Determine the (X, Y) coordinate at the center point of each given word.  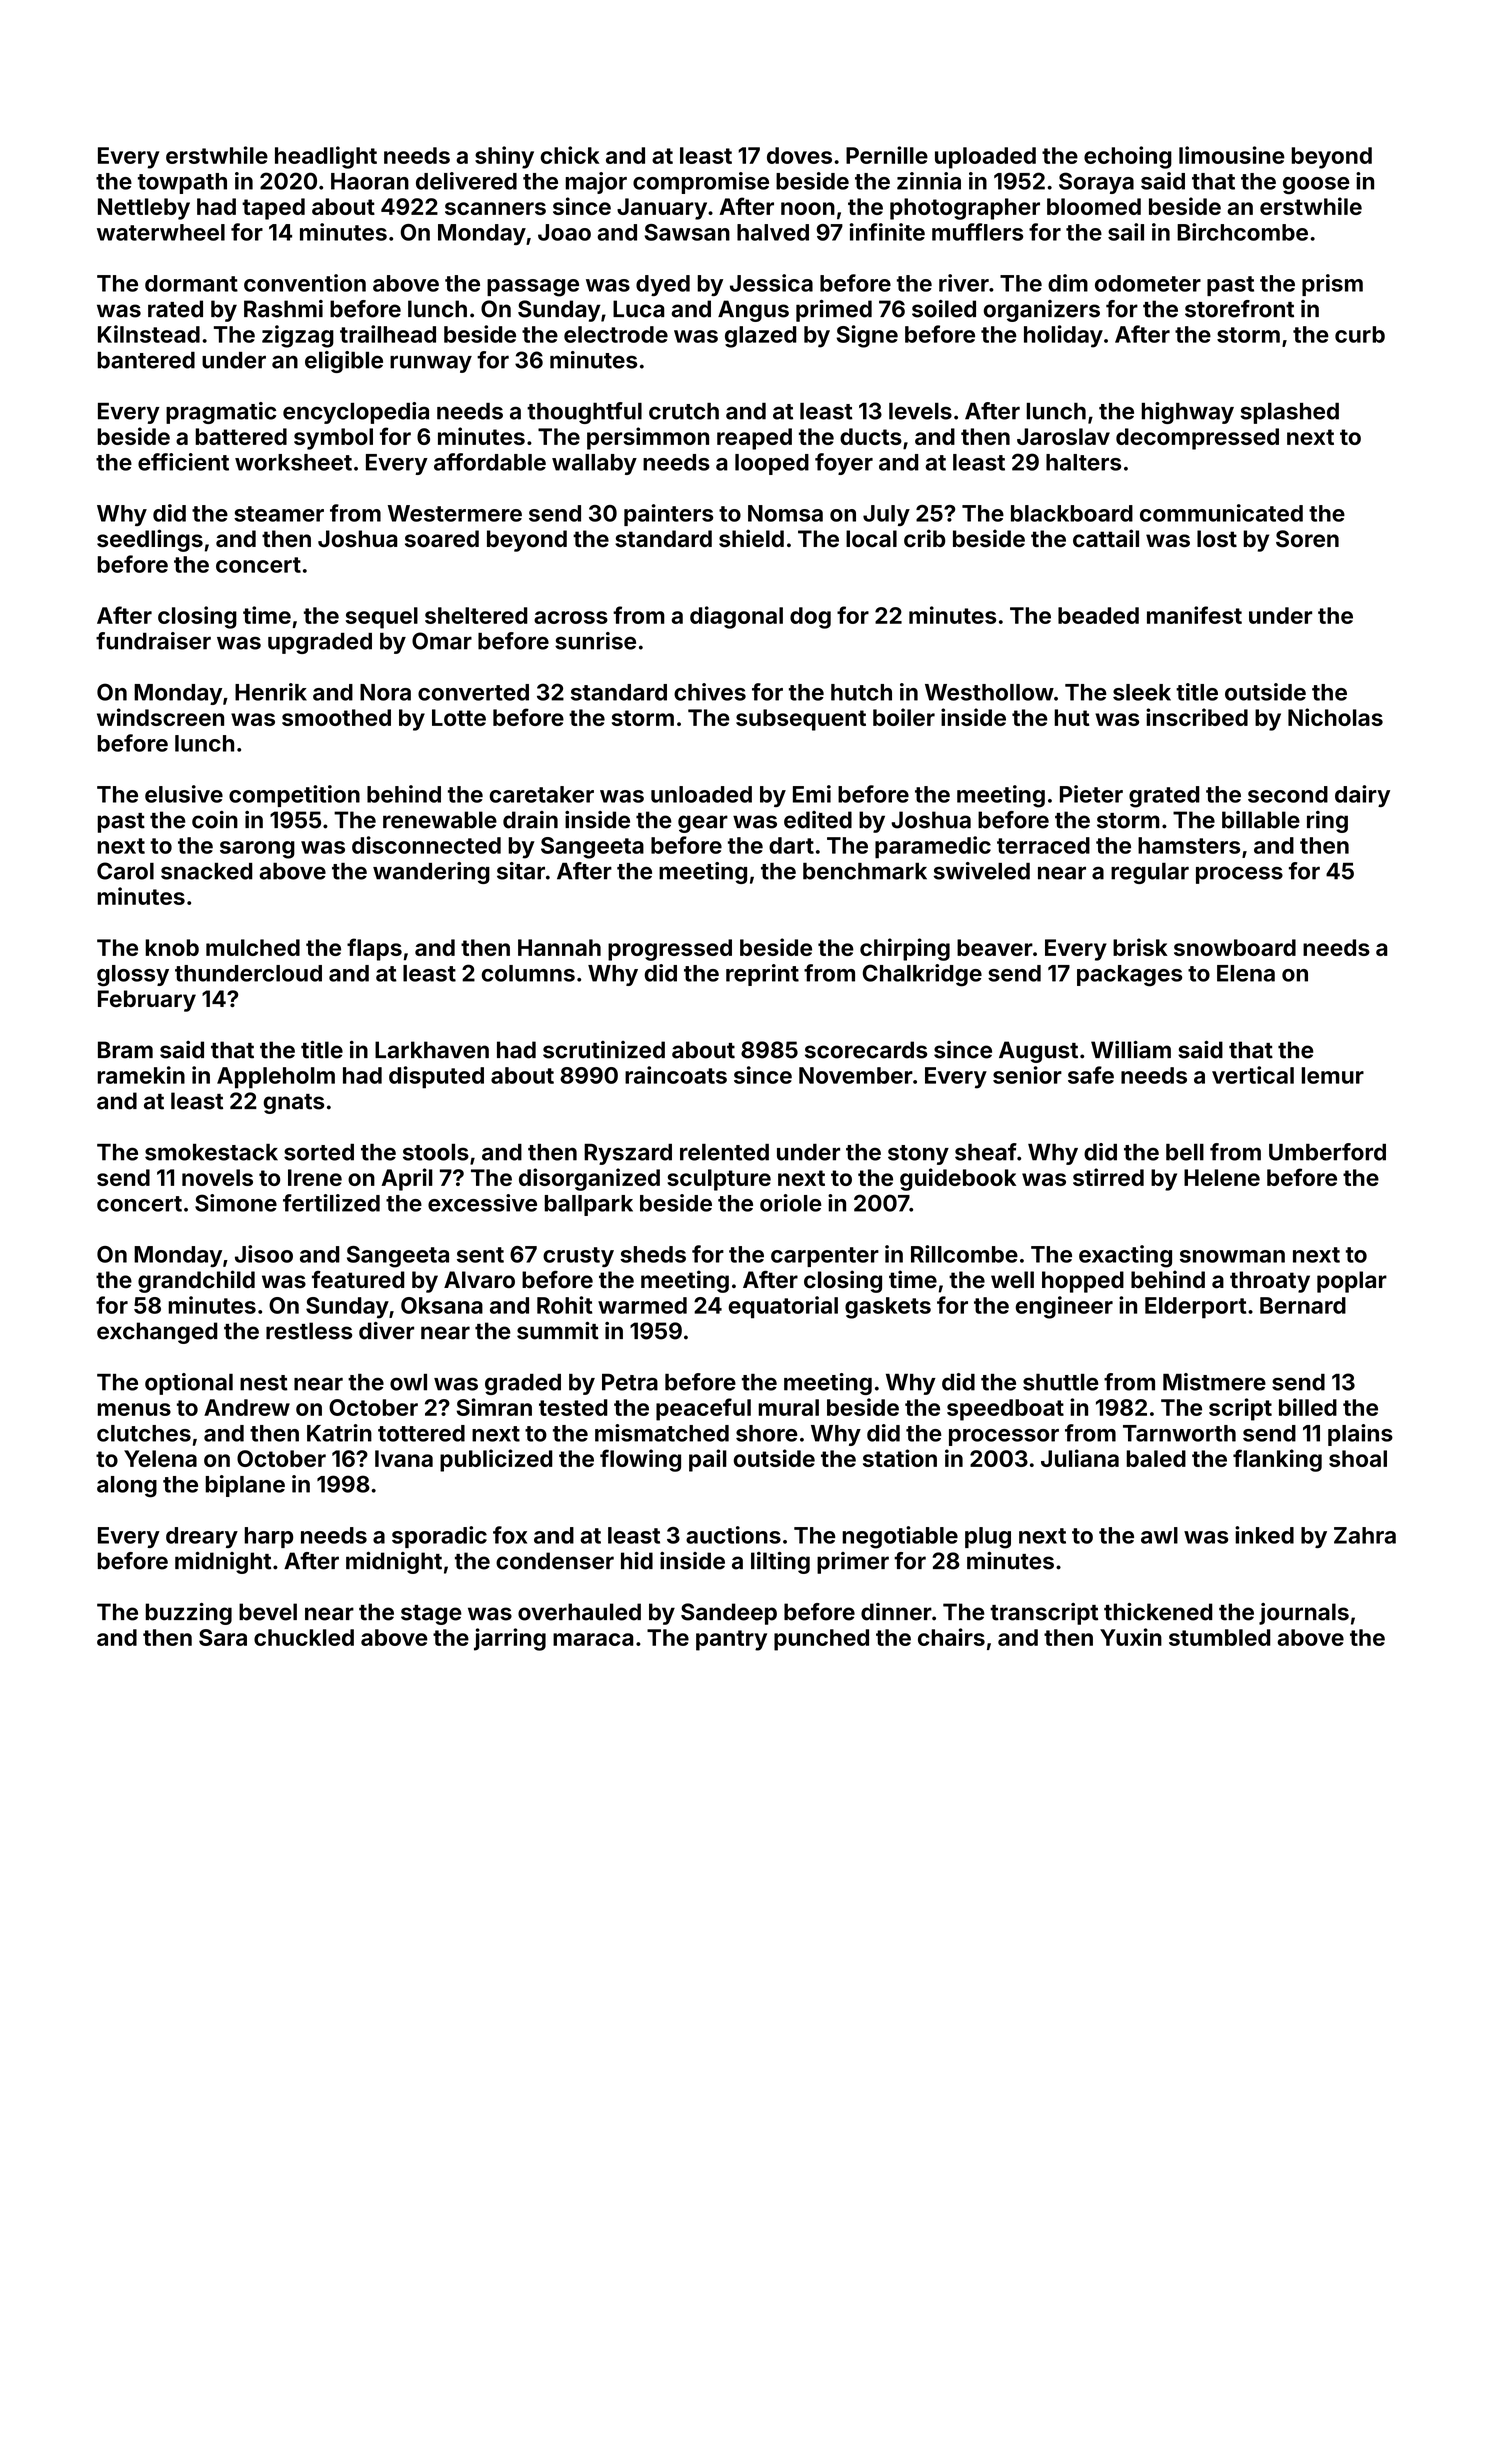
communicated (1221, 513)
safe (1091, 1075)
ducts (871, 436)
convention (305, 283)
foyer (844, 464)
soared (442, 539)
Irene (315, 1177)
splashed (1290, 413)
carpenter (825, 1257)
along (127, 1487)
